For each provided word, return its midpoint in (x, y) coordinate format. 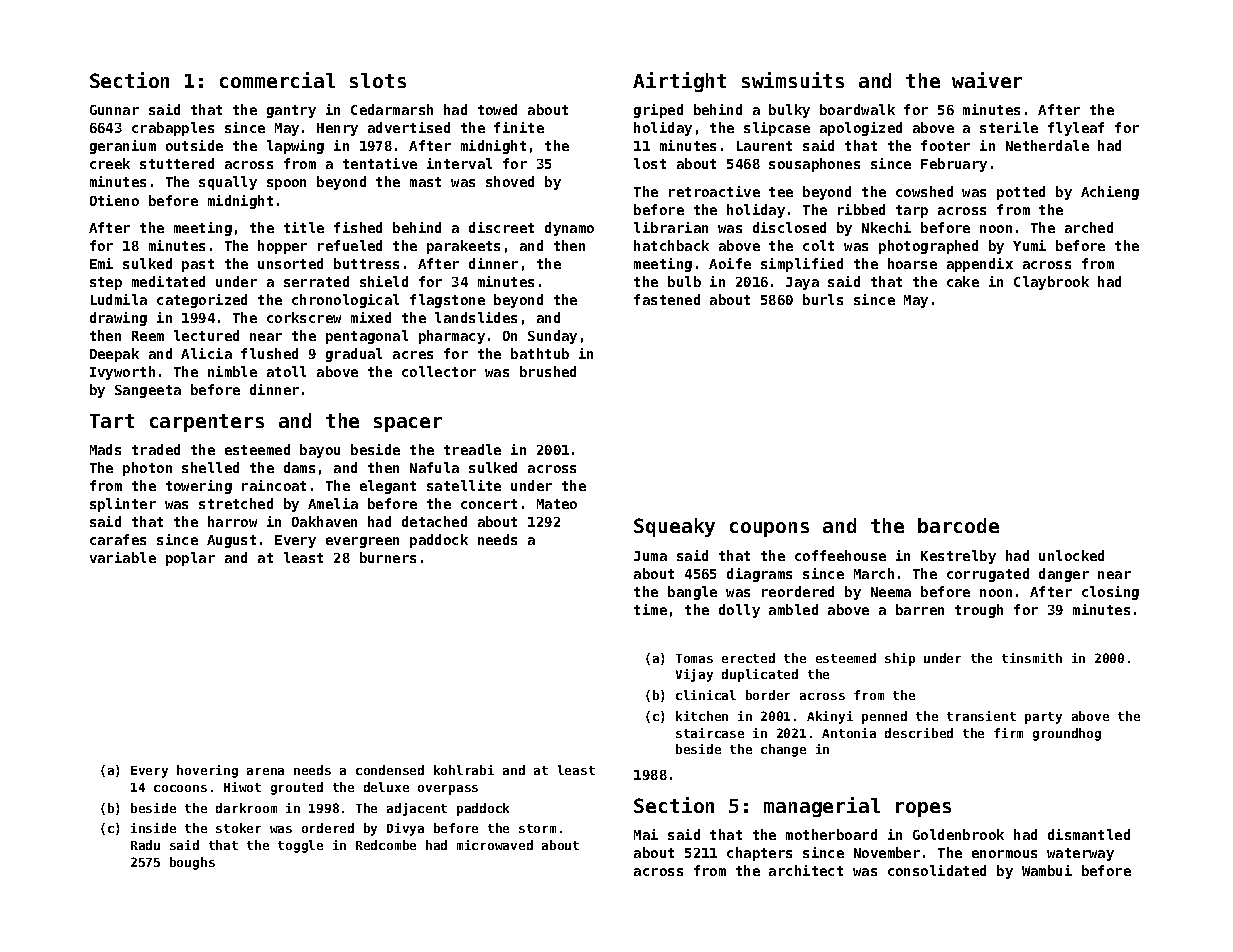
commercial (277, 80)
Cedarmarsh (392, 109)
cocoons (180, 788)
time (650, 609)
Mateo (557, 504)
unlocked (1071, 555)
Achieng (1110, 193)
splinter (123, 505)
